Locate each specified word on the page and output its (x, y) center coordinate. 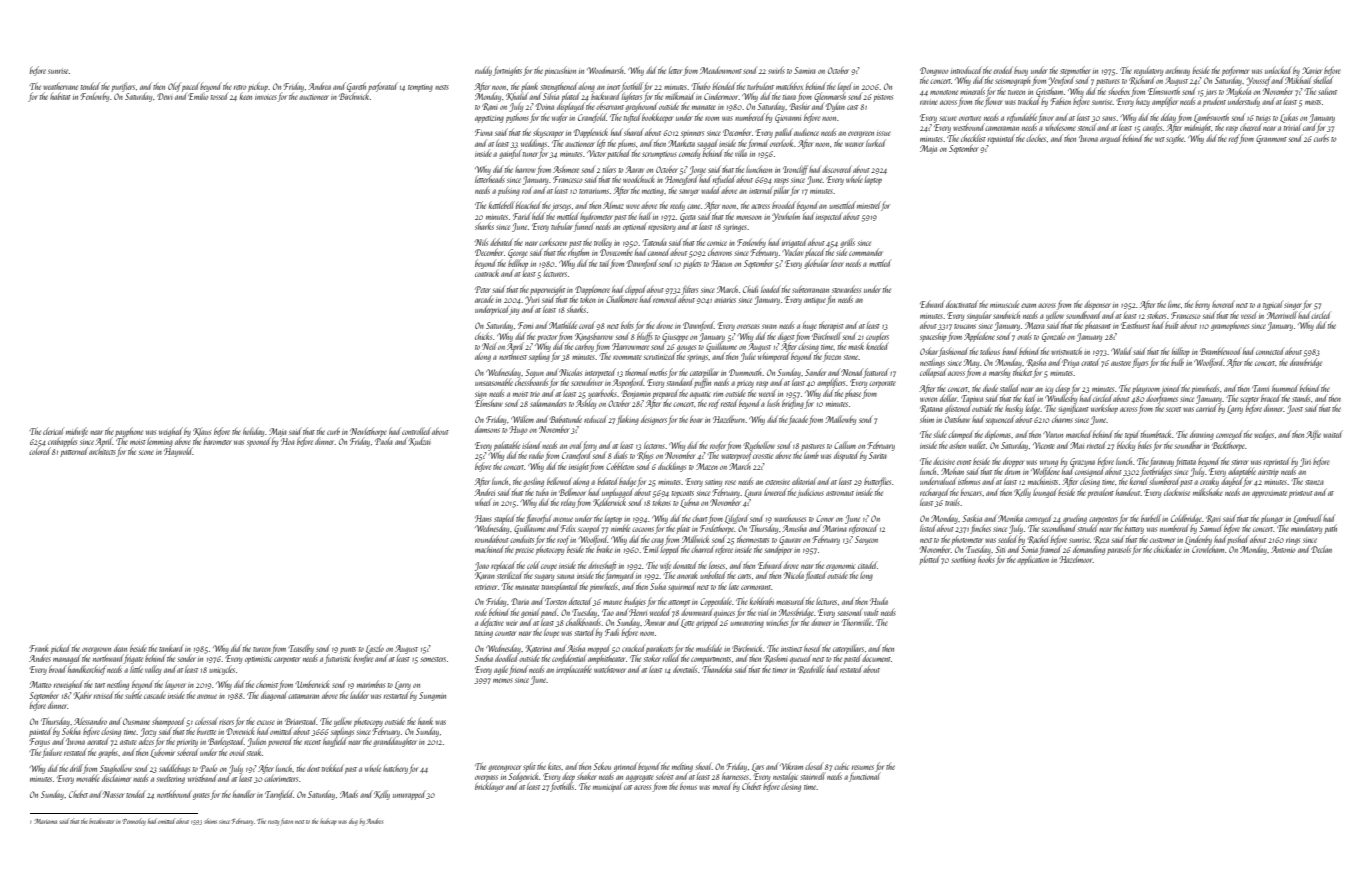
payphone (129, 432)
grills (848, 243)
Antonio (1283, 549)
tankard (171, 648)
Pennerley (134, 822)
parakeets (659, 650)
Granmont (1271, 139)
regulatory (1148, 71)
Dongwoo (934, 71)
